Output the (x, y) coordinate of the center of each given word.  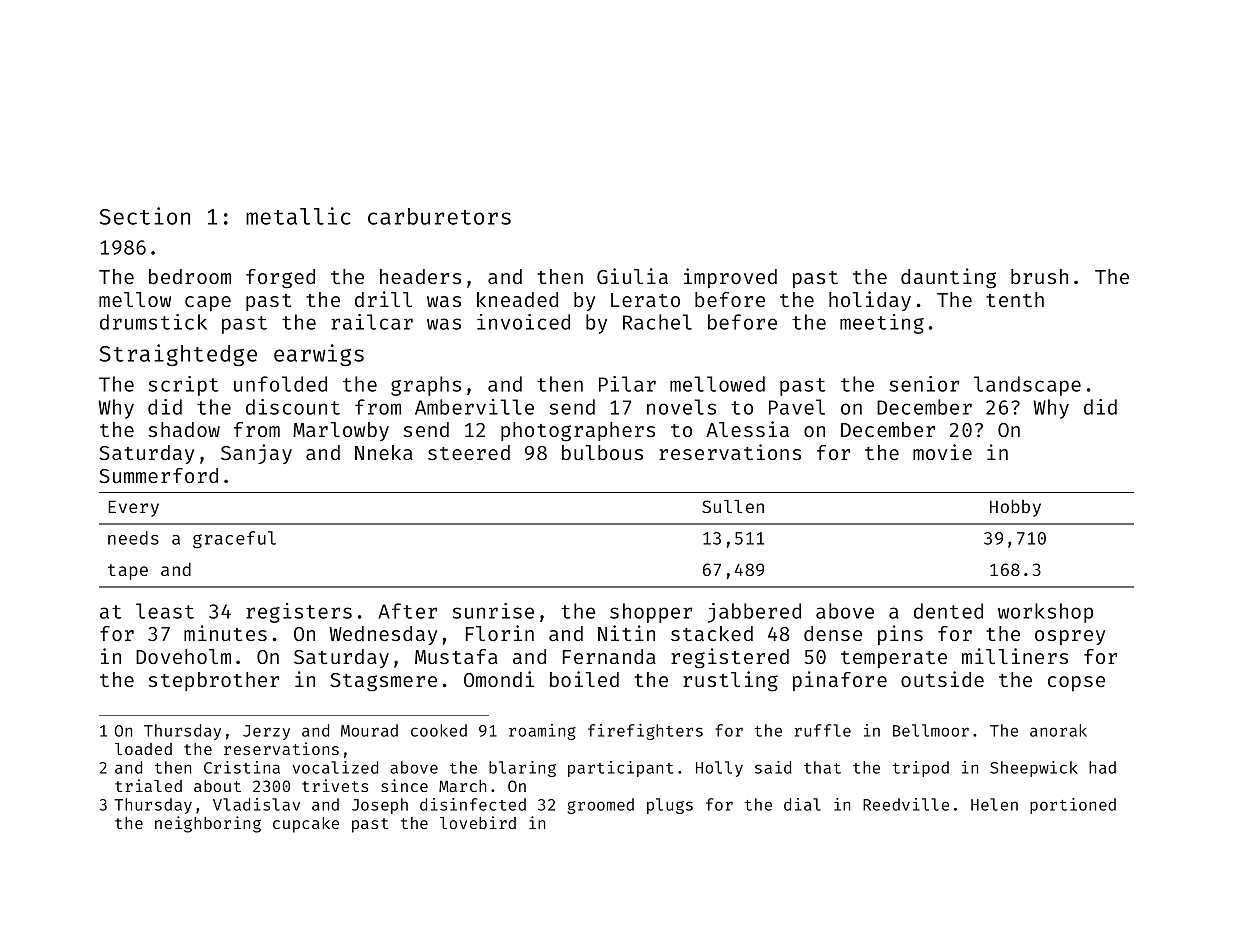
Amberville (474, 407)
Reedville (906, 804)
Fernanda (609, 656)
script (183, 386)
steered (469, 452)
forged (280, 279)
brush (1039, 276)
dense (833, 633)
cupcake (306, 825)
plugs (670, 806)
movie (942, 452)
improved (730, 278)
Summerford (158, 475)
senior (924, 384)
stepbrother (214, 681)
